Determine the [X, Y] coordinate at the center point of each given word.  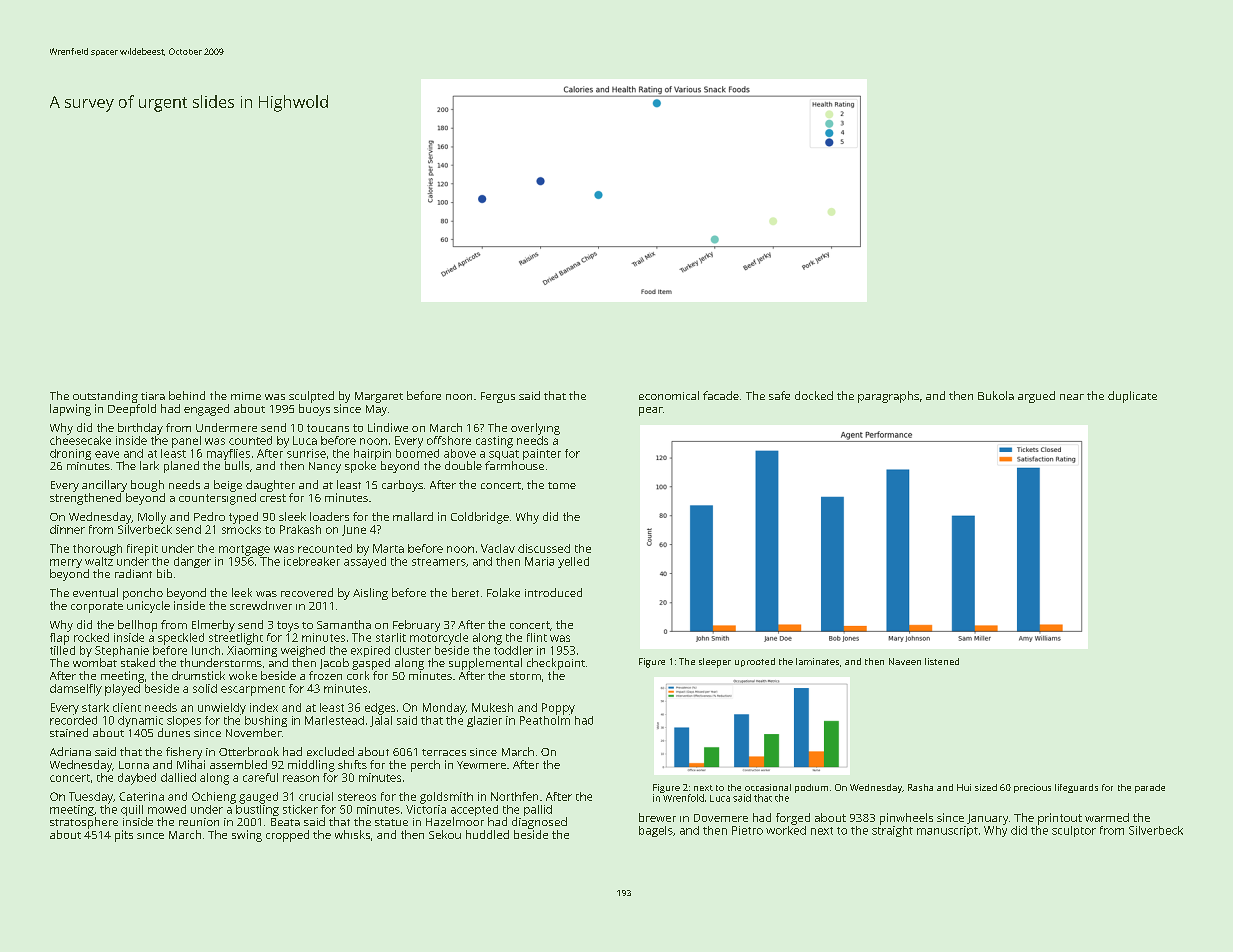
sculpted [311, 397]
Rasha [920, 787]
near [1072, 397]
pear [651, 411]
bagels [656, 831]
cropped [287, 836]
